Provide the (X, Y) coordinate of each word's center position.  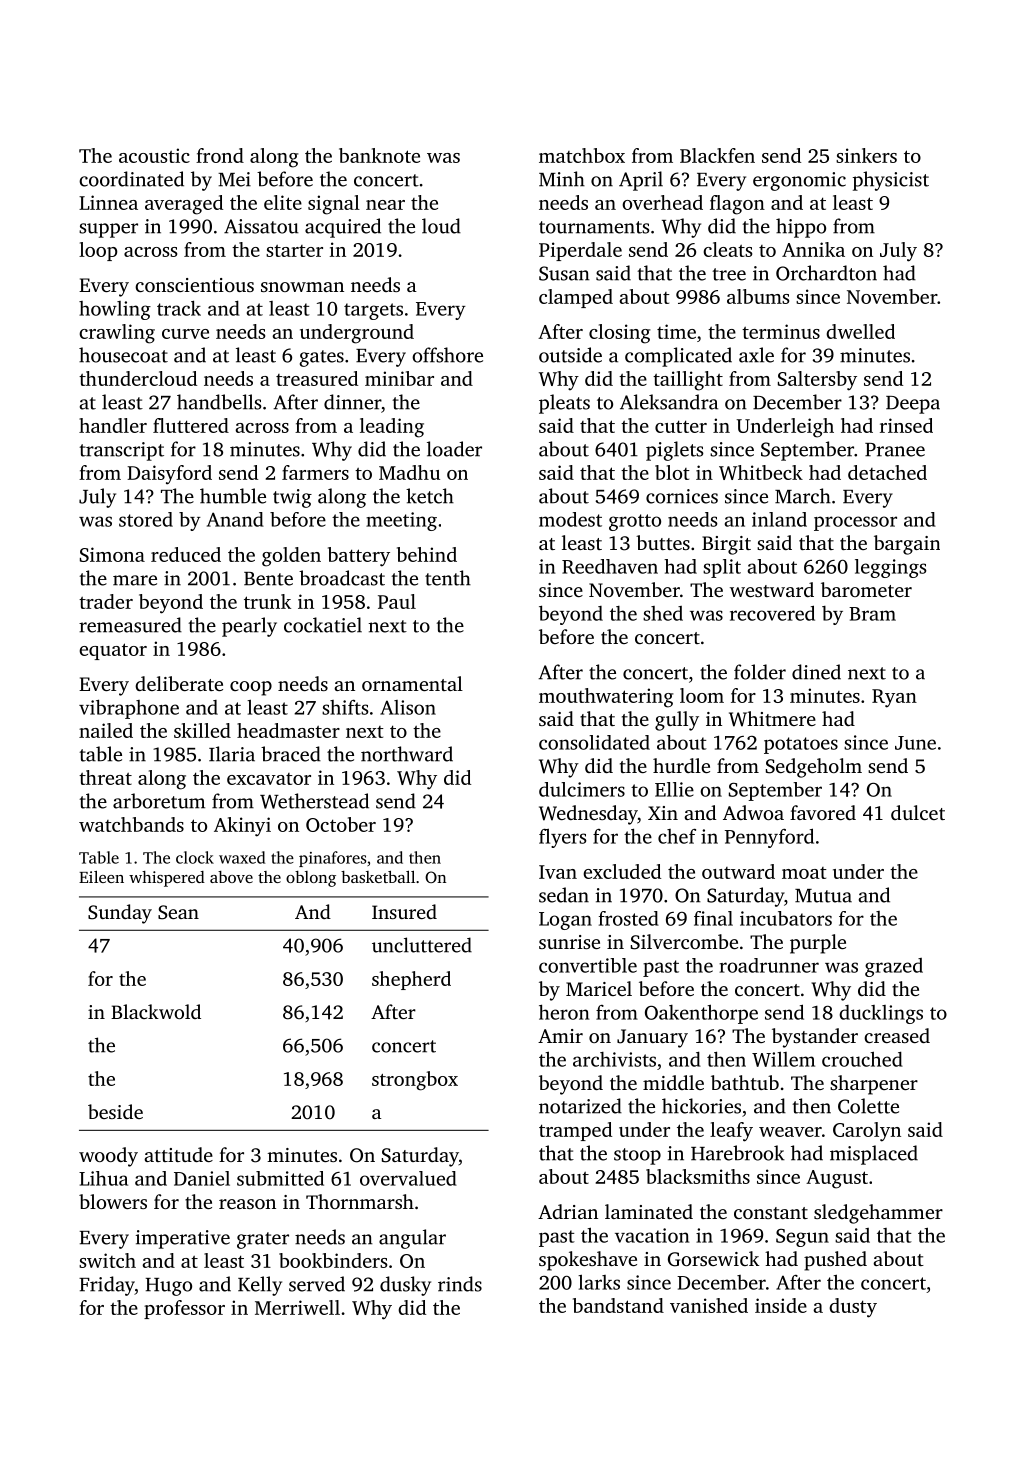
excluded (622, 871)
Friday (107, 1286)
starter (294, 251)
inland (779, 519)
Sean (178, 912)
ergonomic (799, 181)
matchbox (582, 155)
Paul (397, 601)
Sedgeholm (814, 768)
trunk (267, 601)
